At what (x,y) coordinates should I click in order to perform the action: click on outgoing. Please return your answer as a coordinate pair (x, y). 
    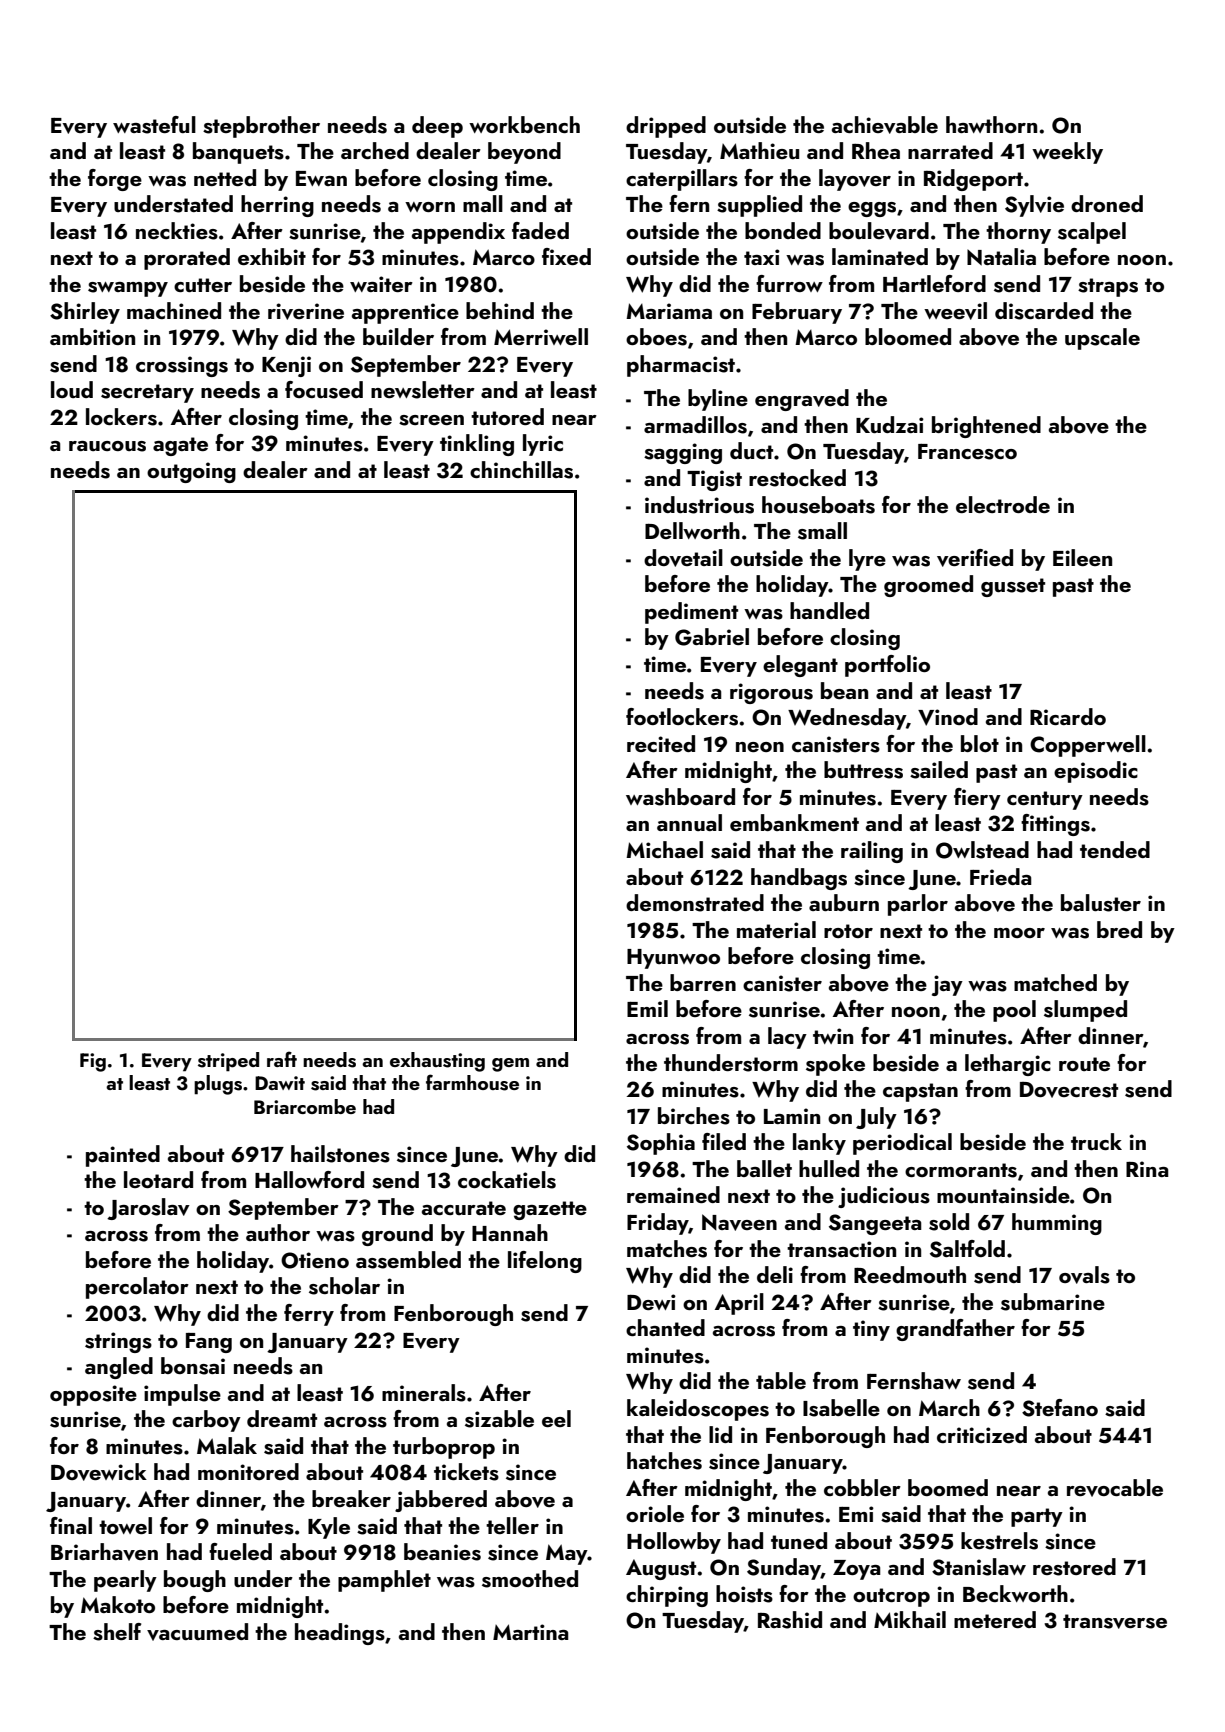
    Looking at the image, I should click on (191, 472).
